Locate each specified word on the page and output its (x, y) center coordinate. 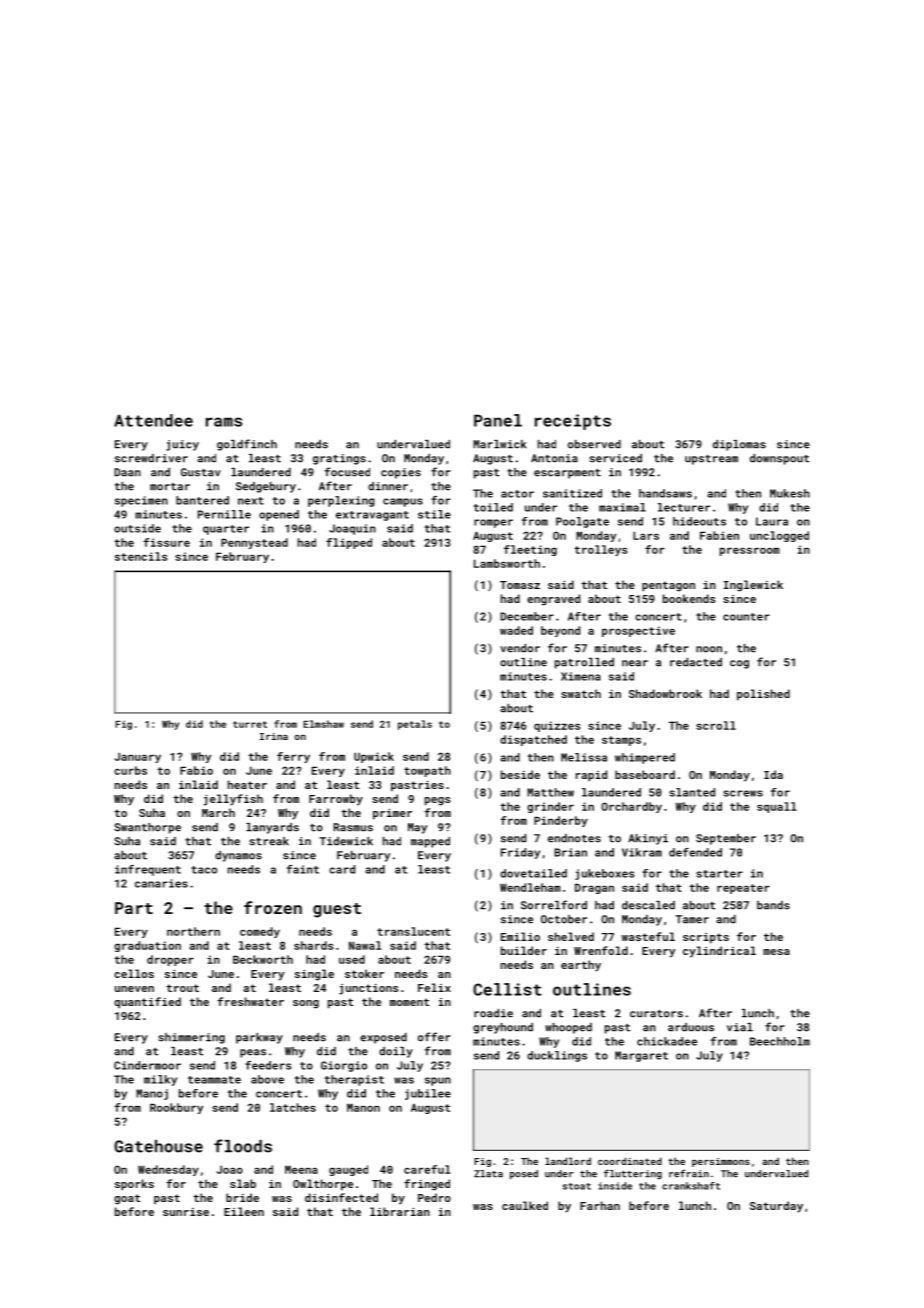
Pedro (434, 1197)
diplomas (739, 445)
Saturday (776, 1207)
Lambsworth (507, 563)
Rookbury (176, 1108)
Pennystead (254, 543)
